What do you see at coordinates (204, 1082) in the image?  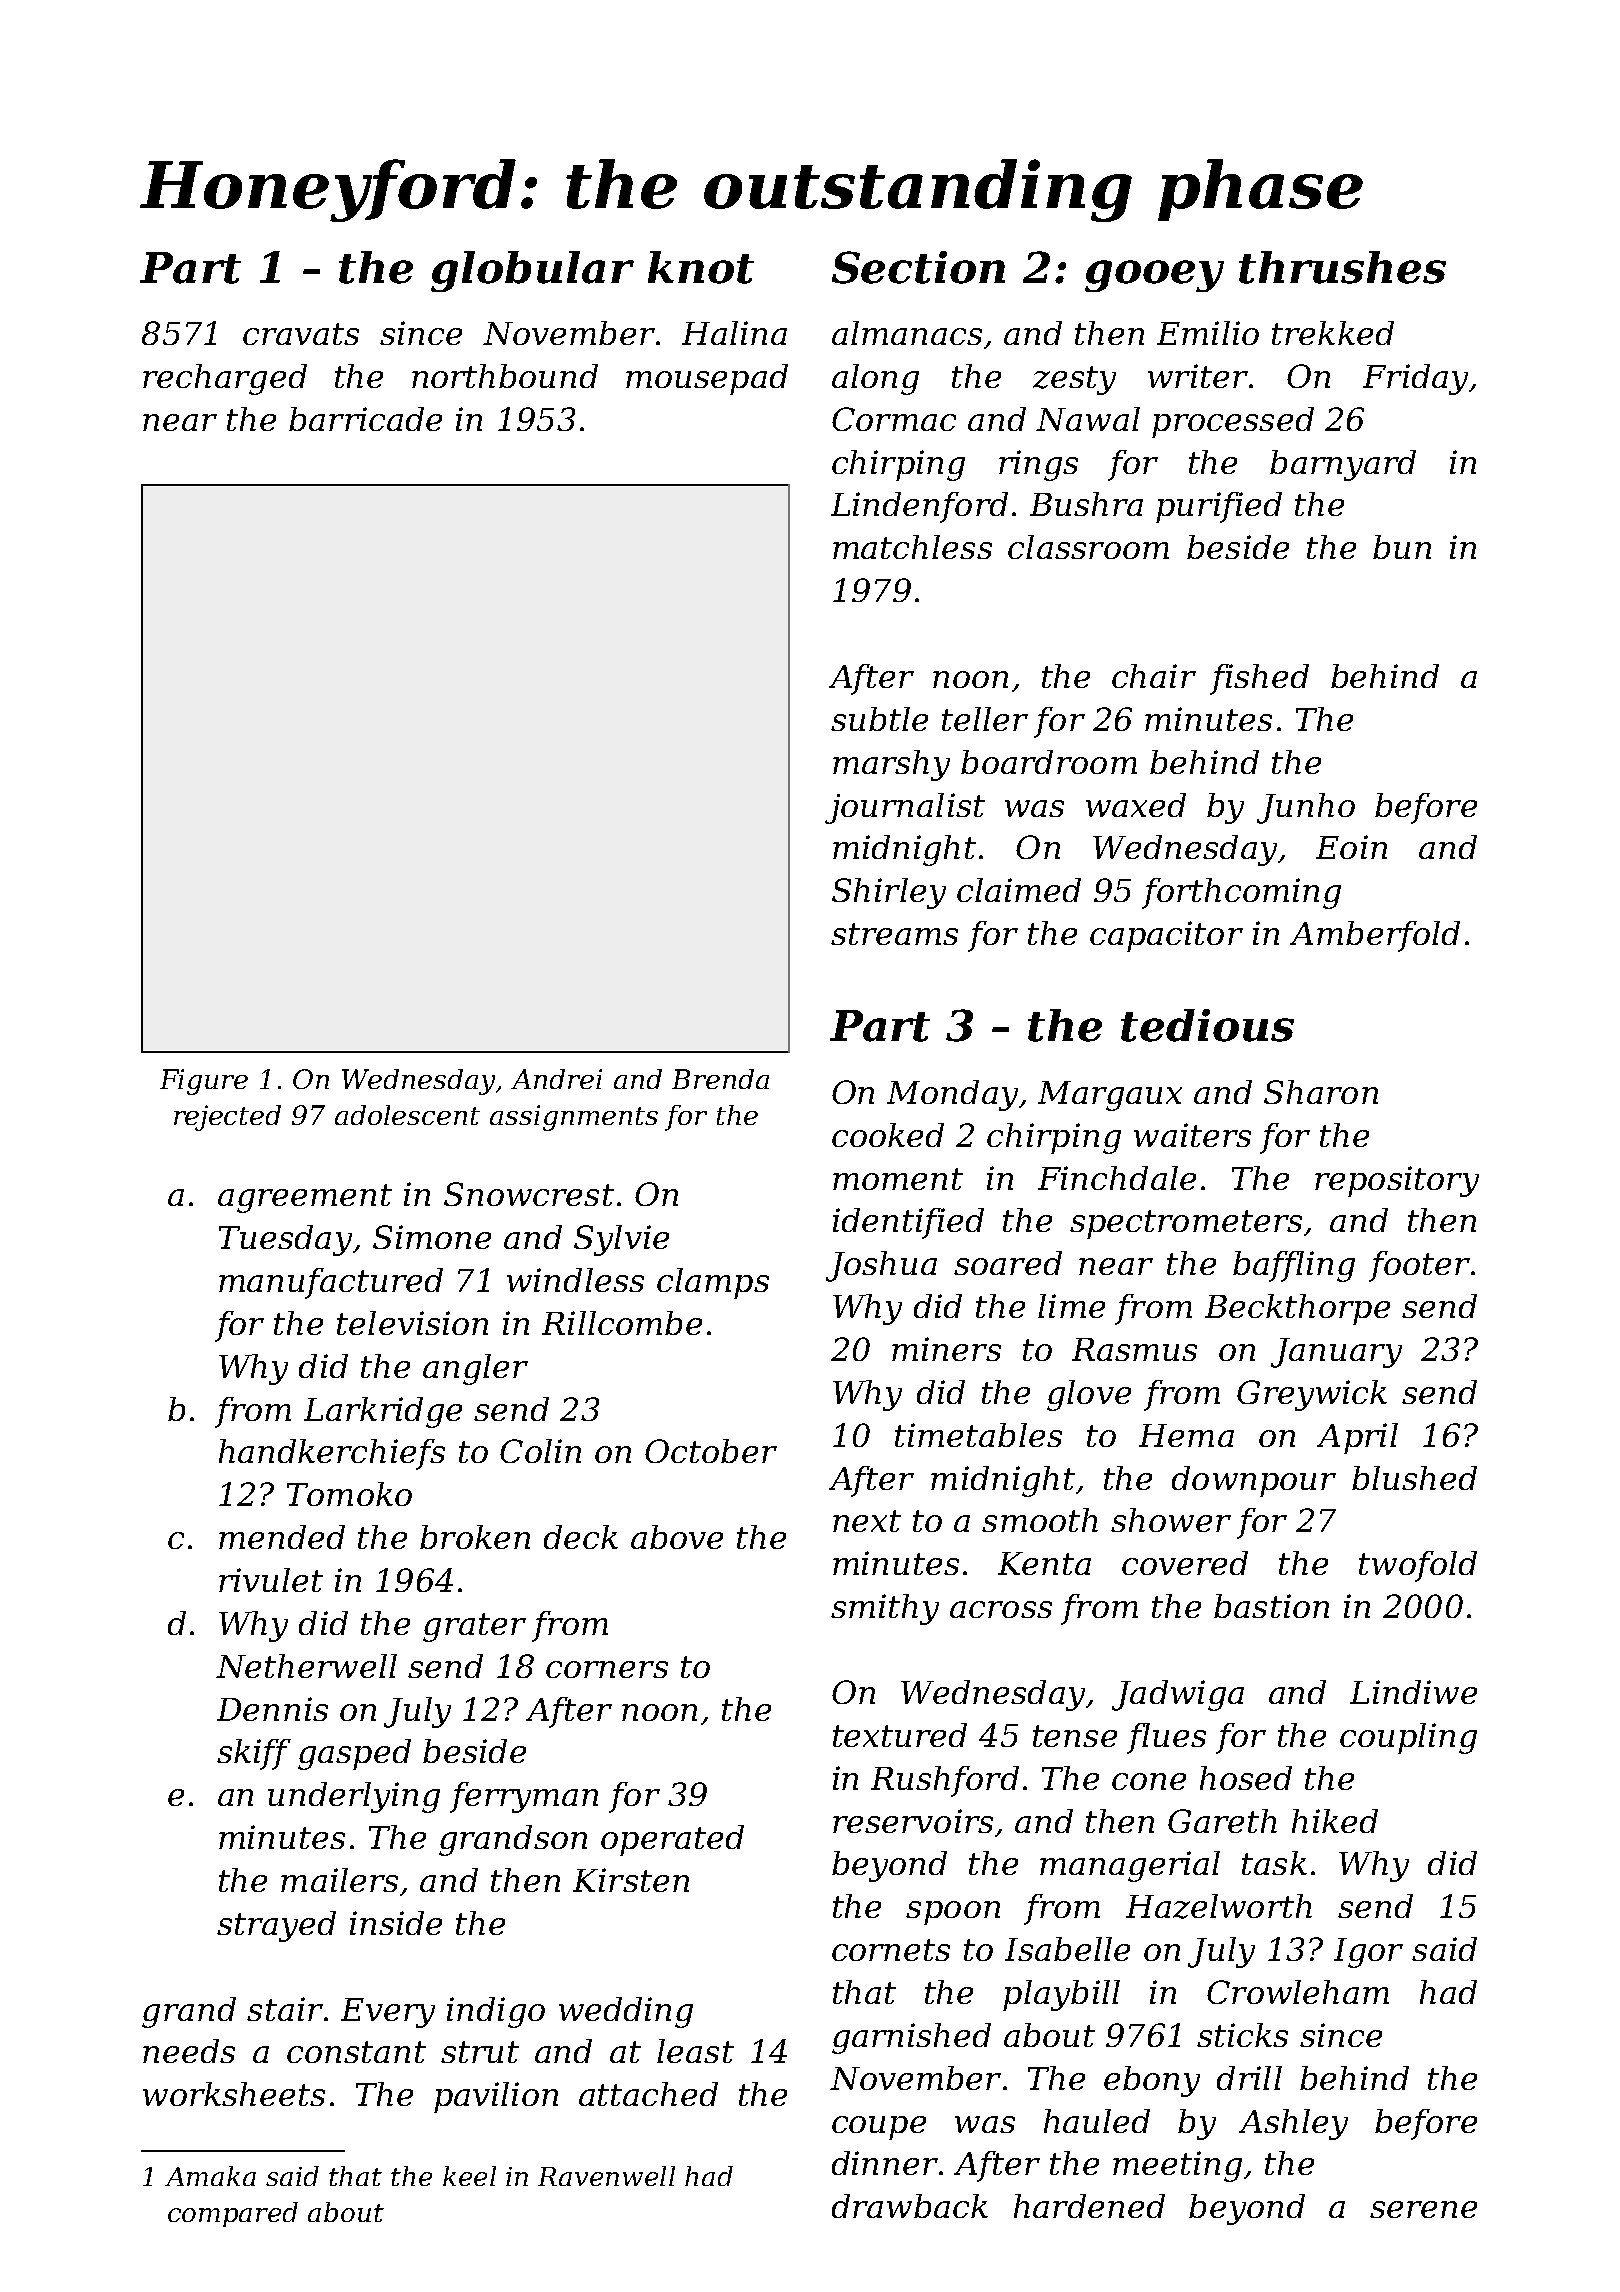 I see `Figure` at bounding box center [204, 1082].
